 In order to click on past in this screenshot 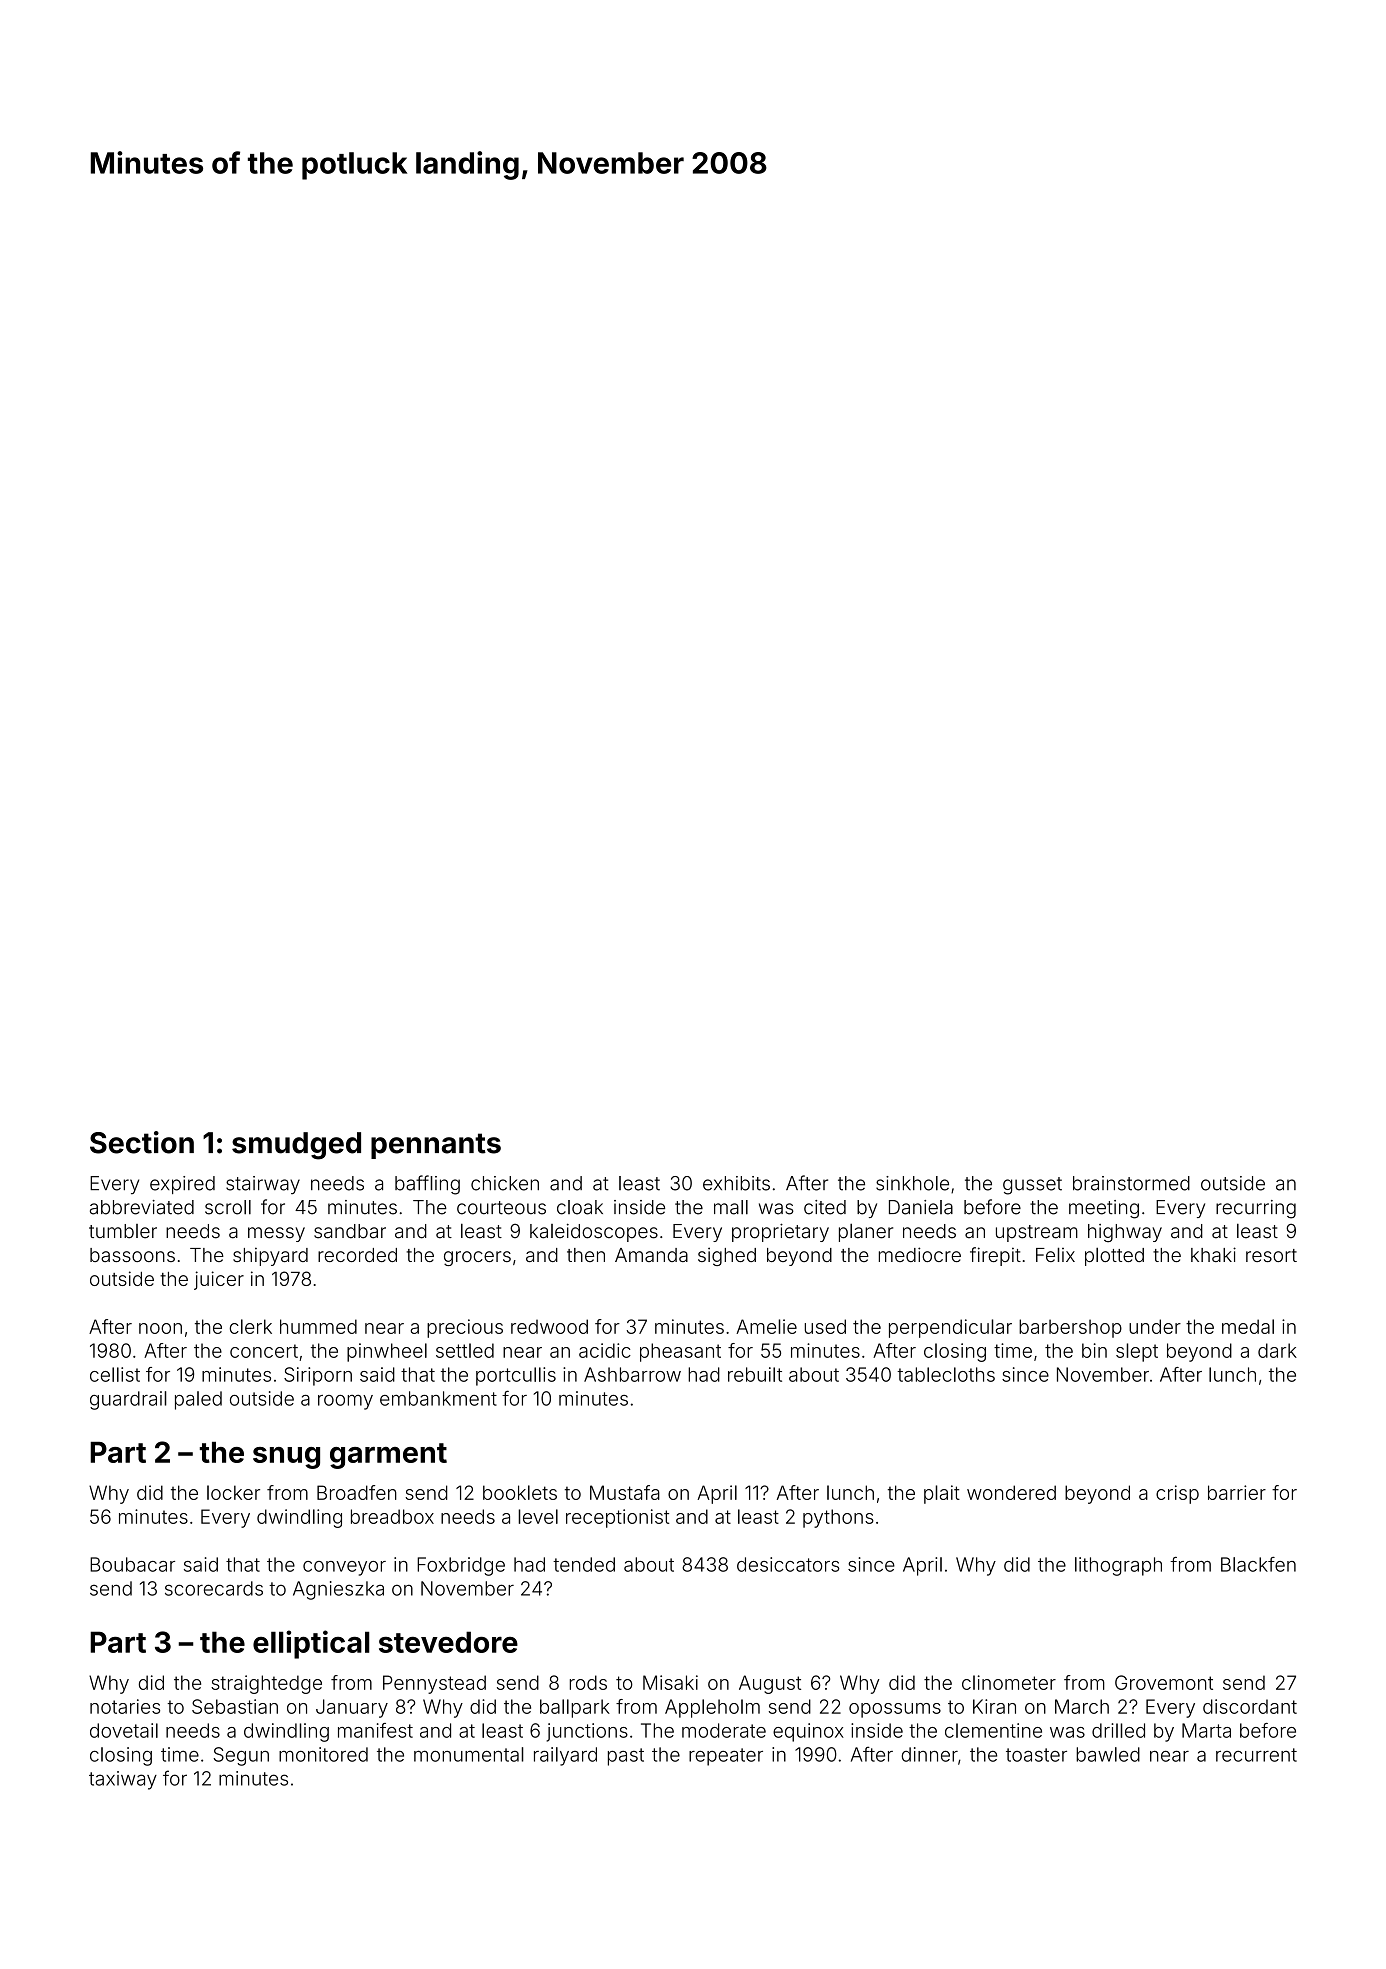, I will do `click(626, 1757)`.
